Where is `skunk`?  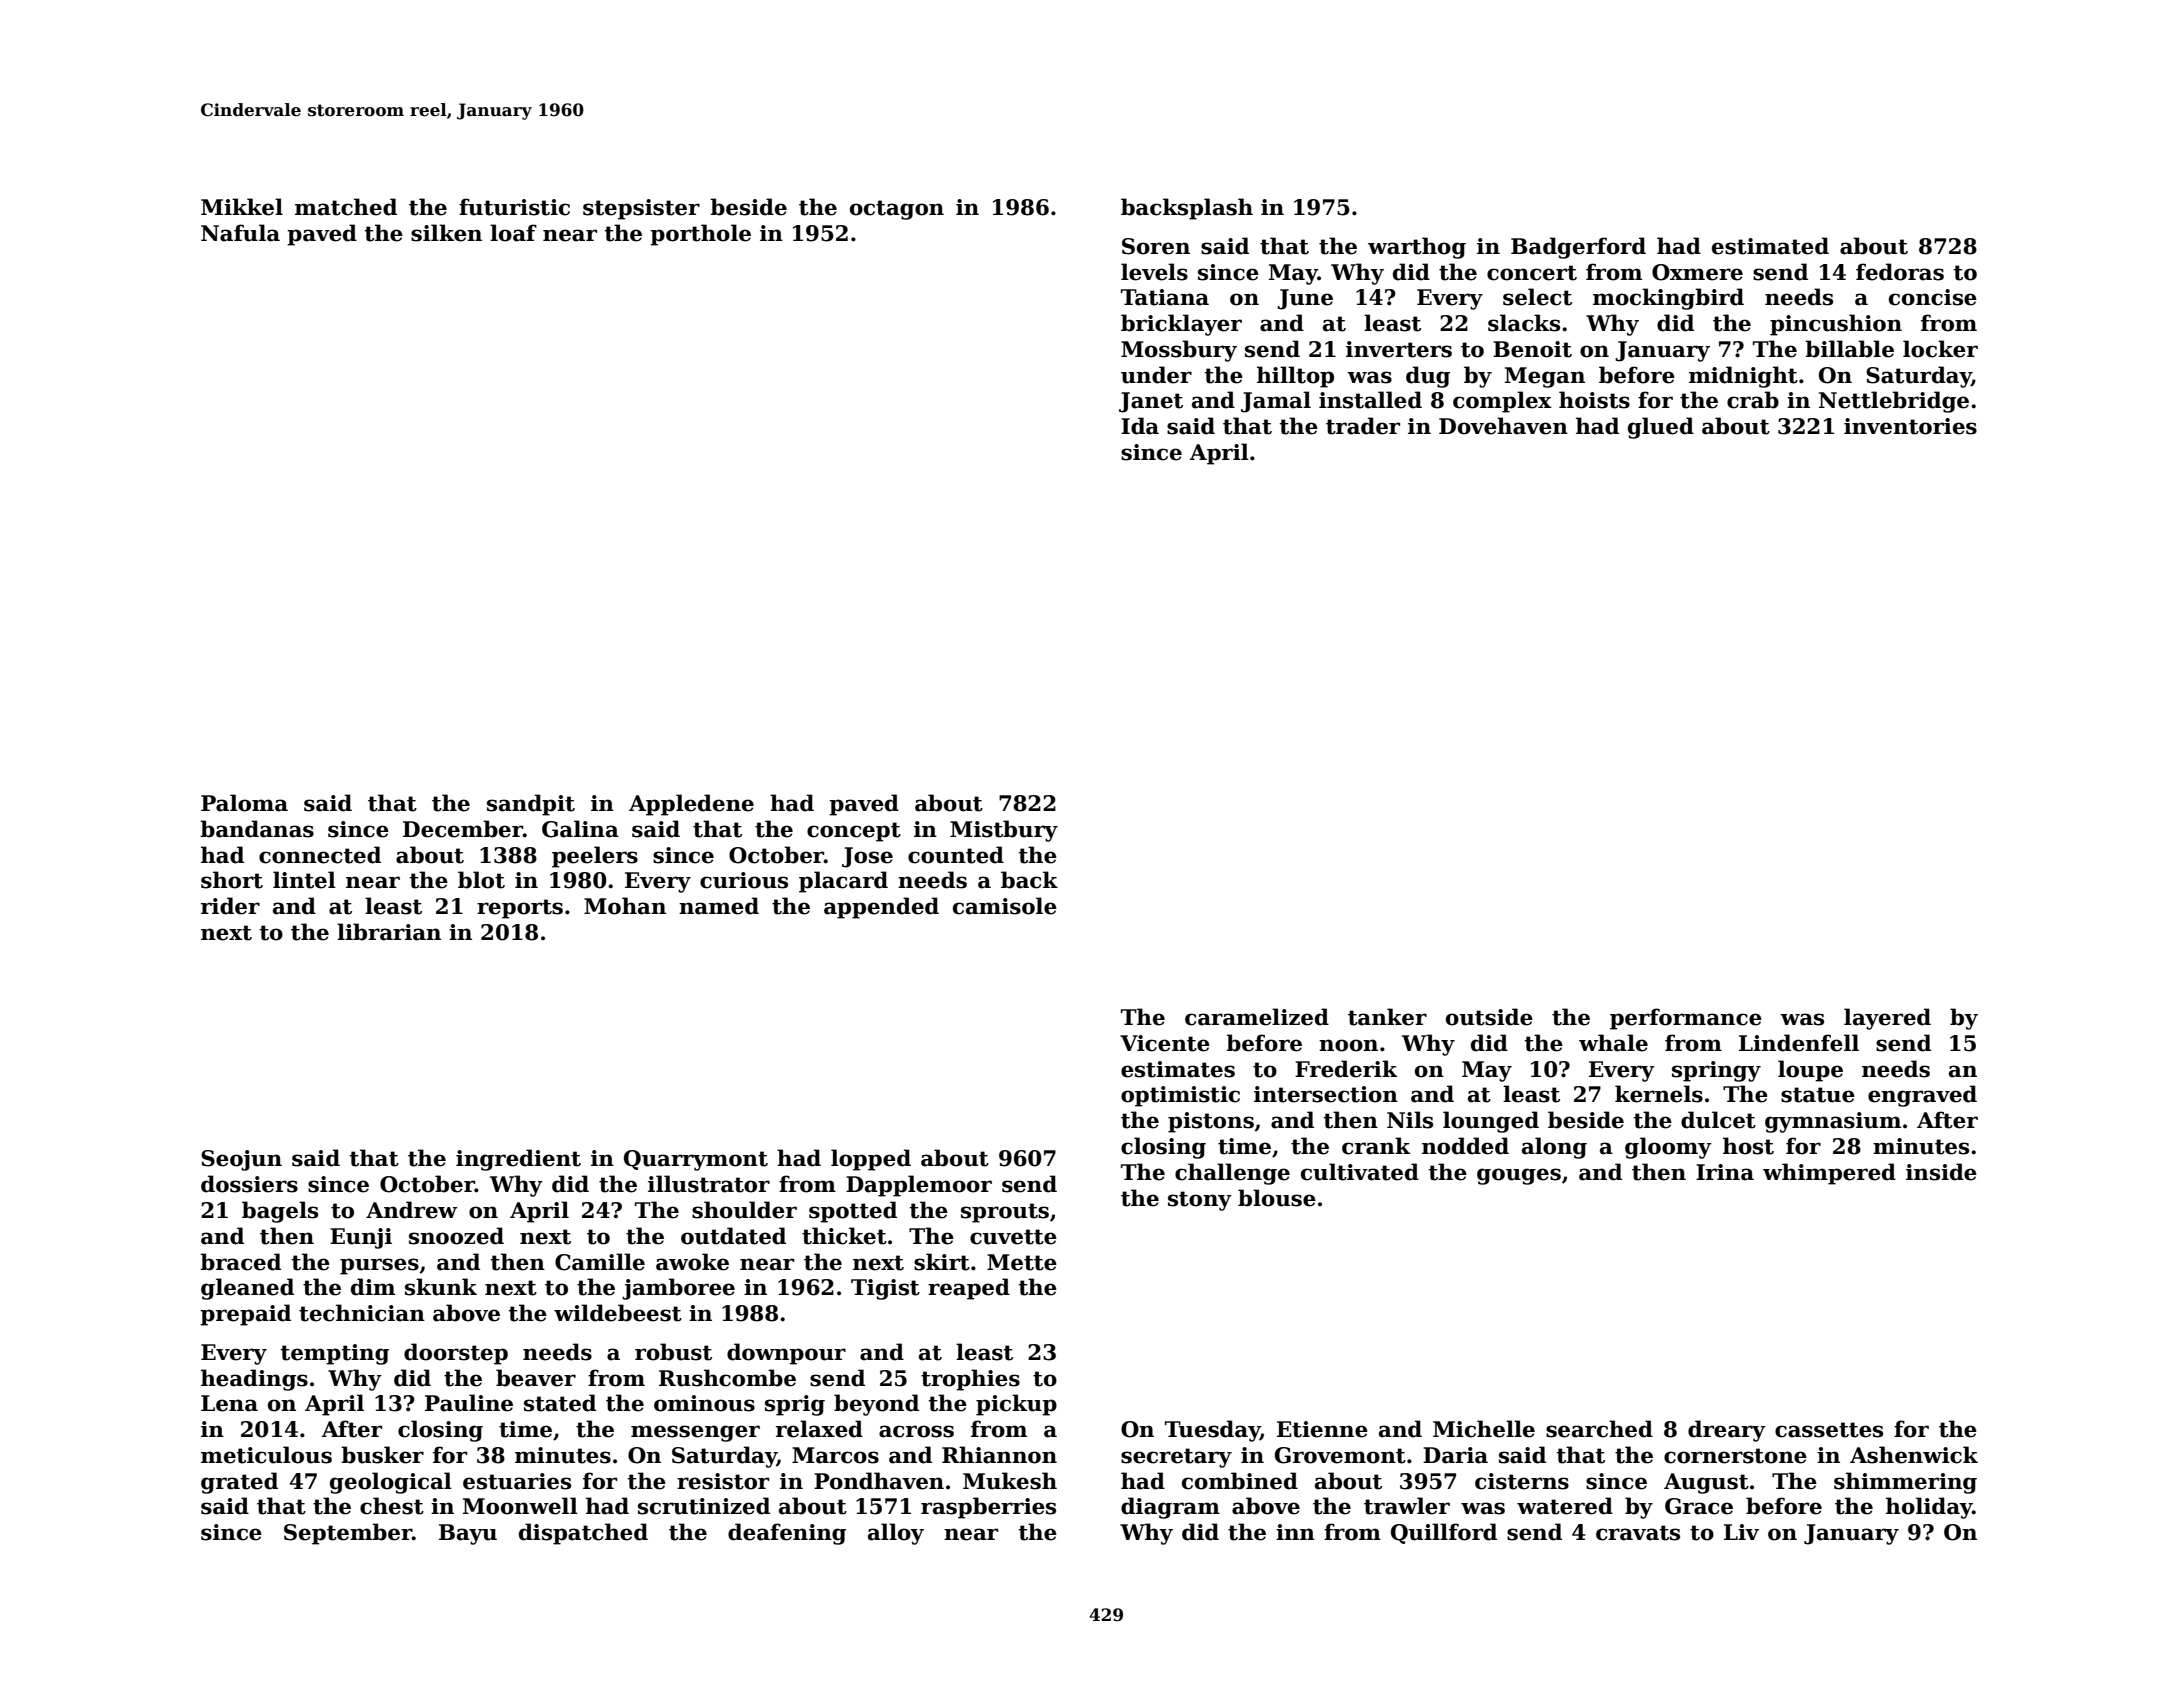 skunk is located at coordinates (441, 1287).
